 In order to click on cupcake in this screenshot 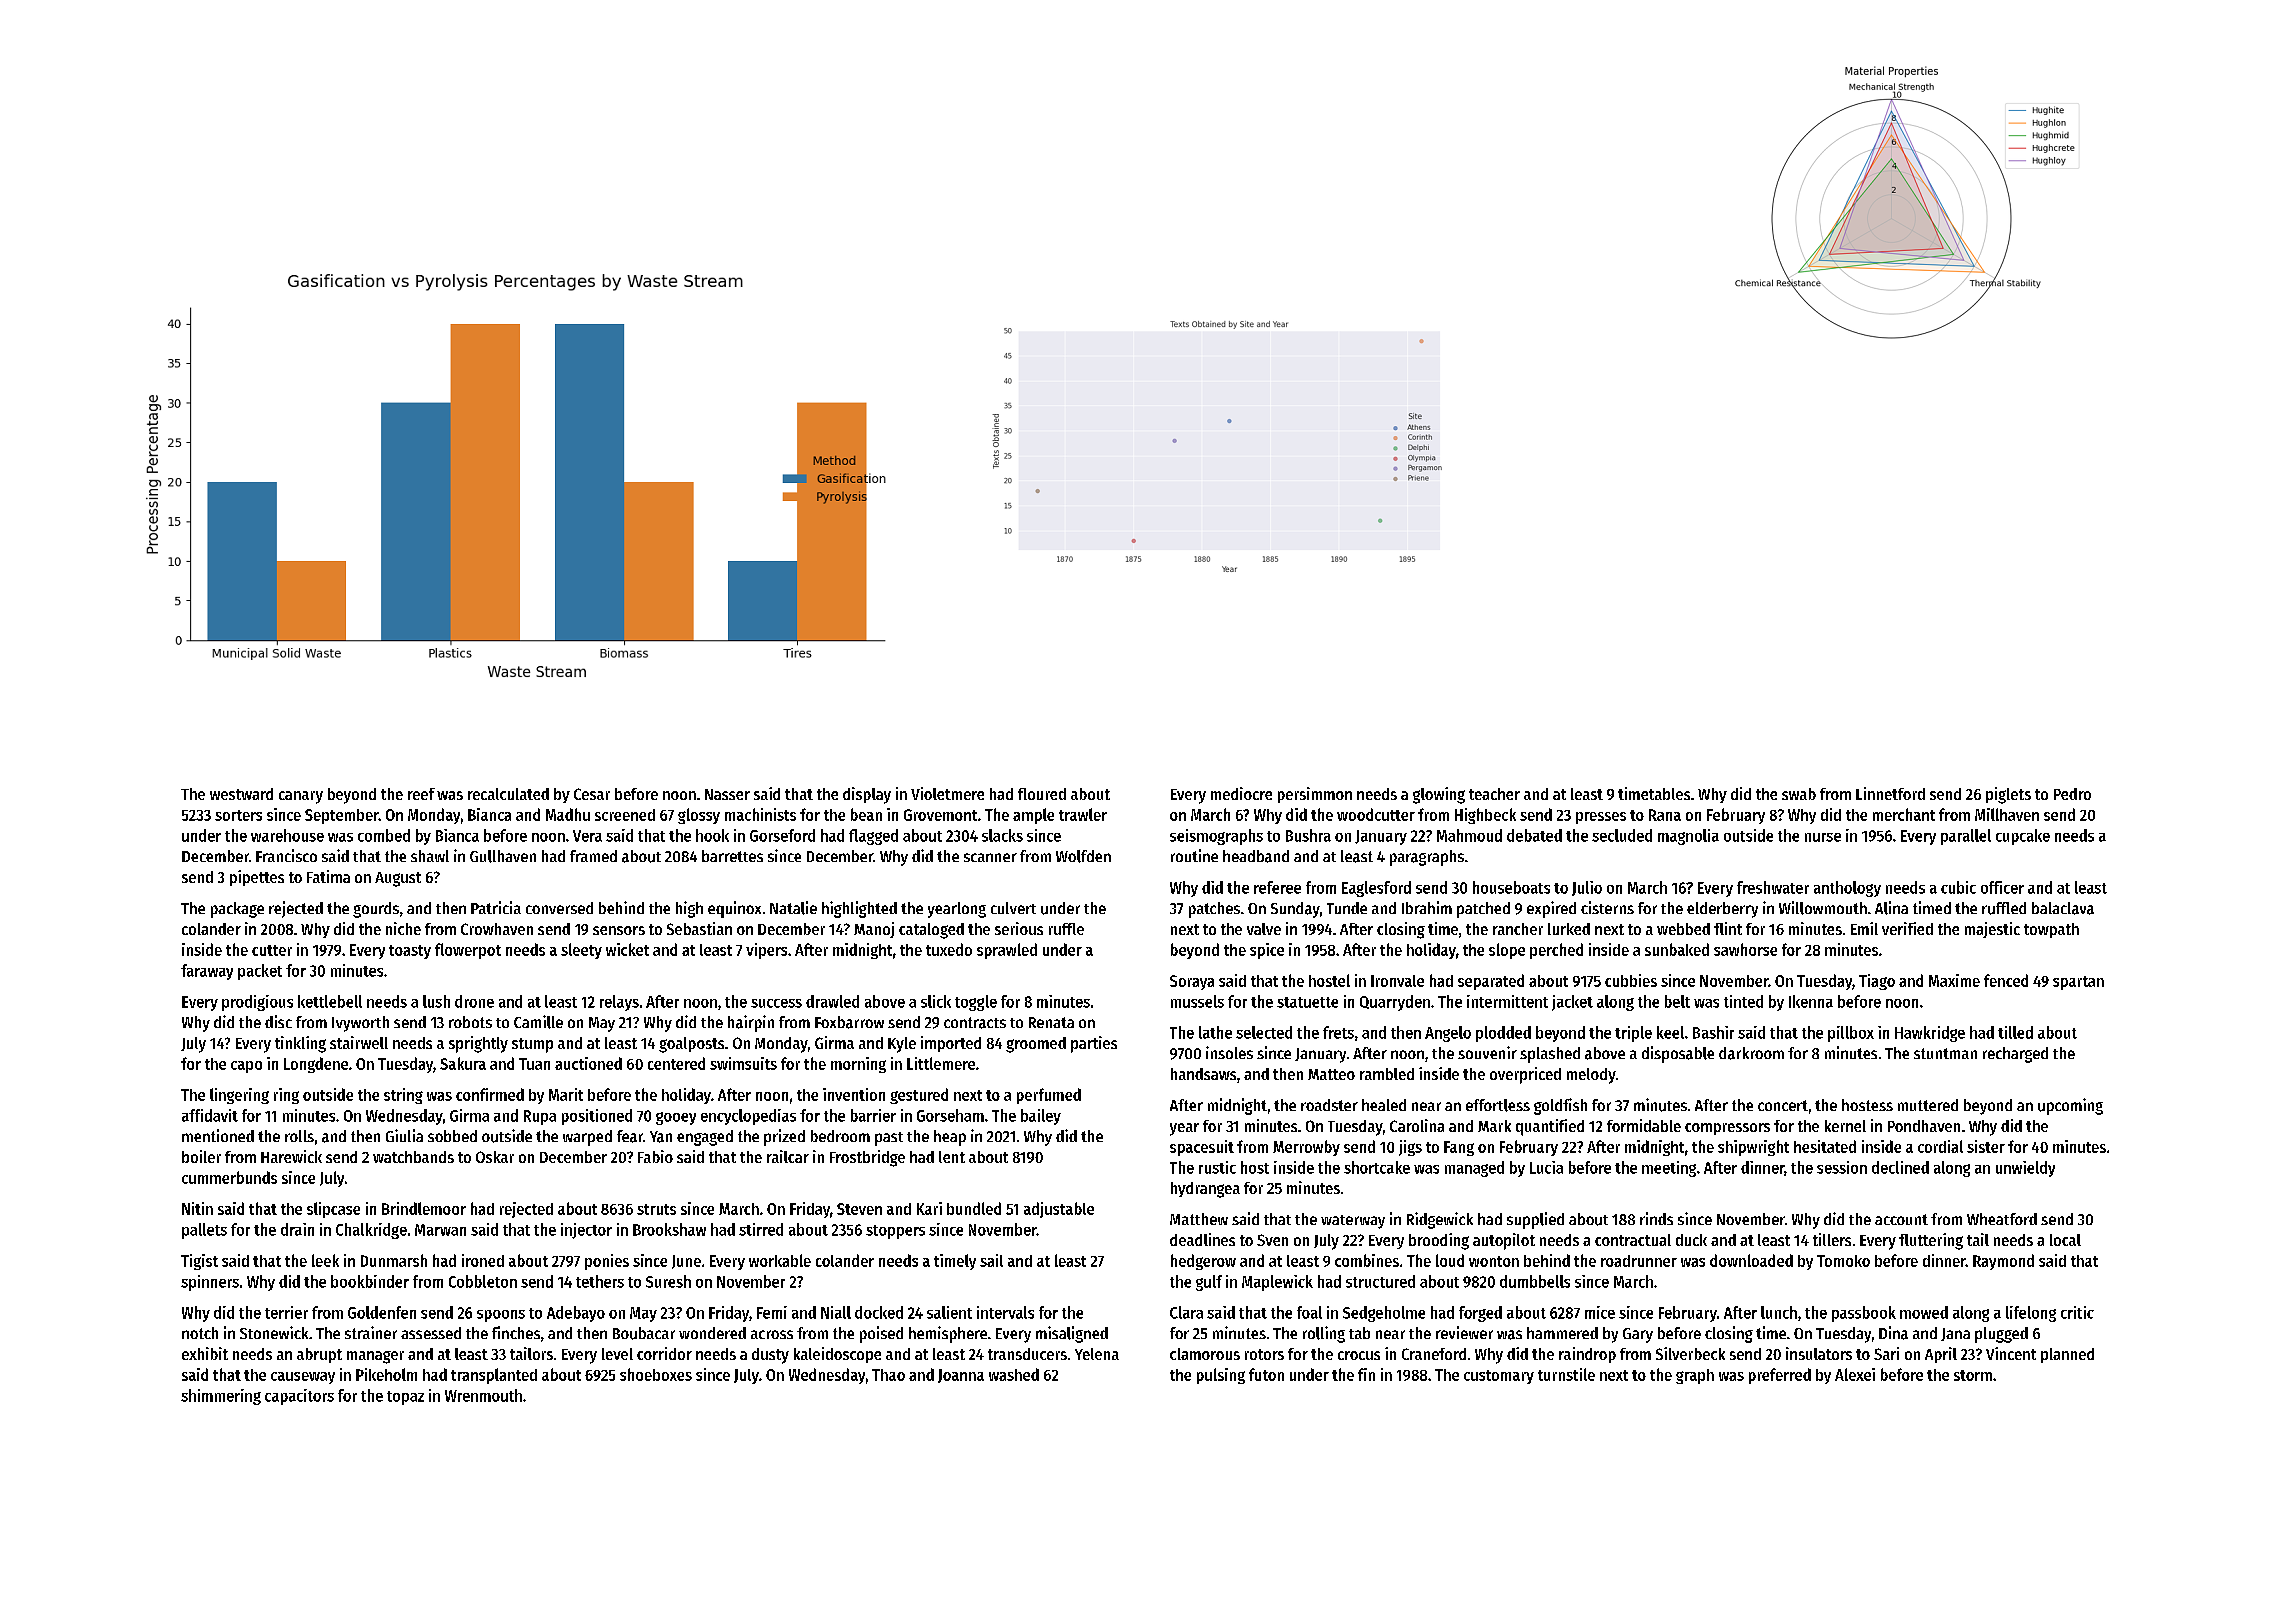, I will do `click(2023, 837)`.
